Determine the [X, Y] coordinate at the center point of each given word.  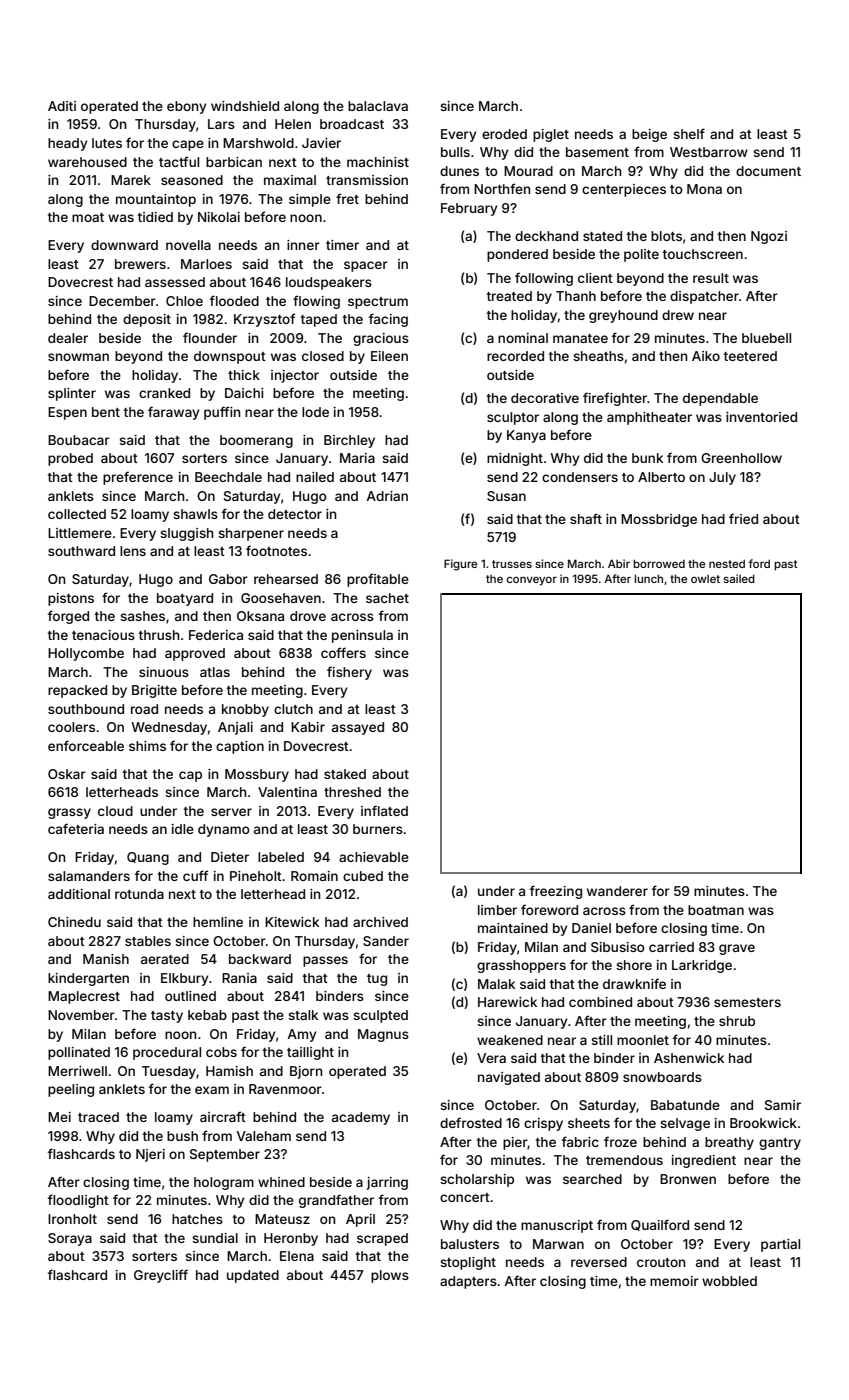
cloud [115, 811]
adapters [468, 1282]
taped [319, 320]
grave [737, 949]
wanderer [617, 891]
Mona [704, 189]
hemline [218, 922]
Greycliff [161, 1276]
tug [377, 980]
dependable [720, 399]
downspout [230, 357]
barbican [234, 162]
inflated [384, 810]
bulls [455, 152]
